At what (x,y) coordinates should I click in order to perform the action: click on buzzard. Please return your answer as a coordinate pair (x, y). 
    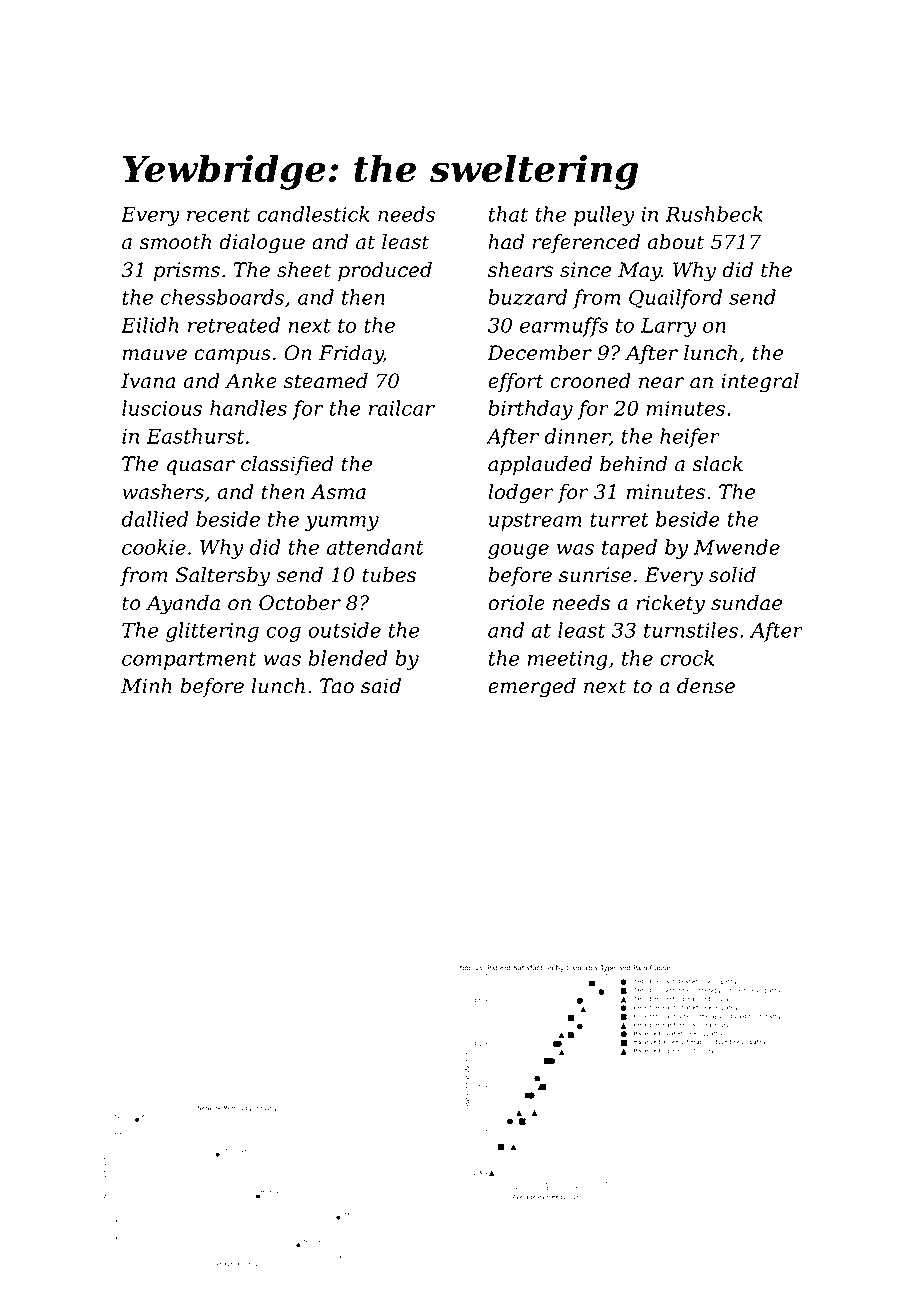
    Looking at the image, I should click on (527, 297).
